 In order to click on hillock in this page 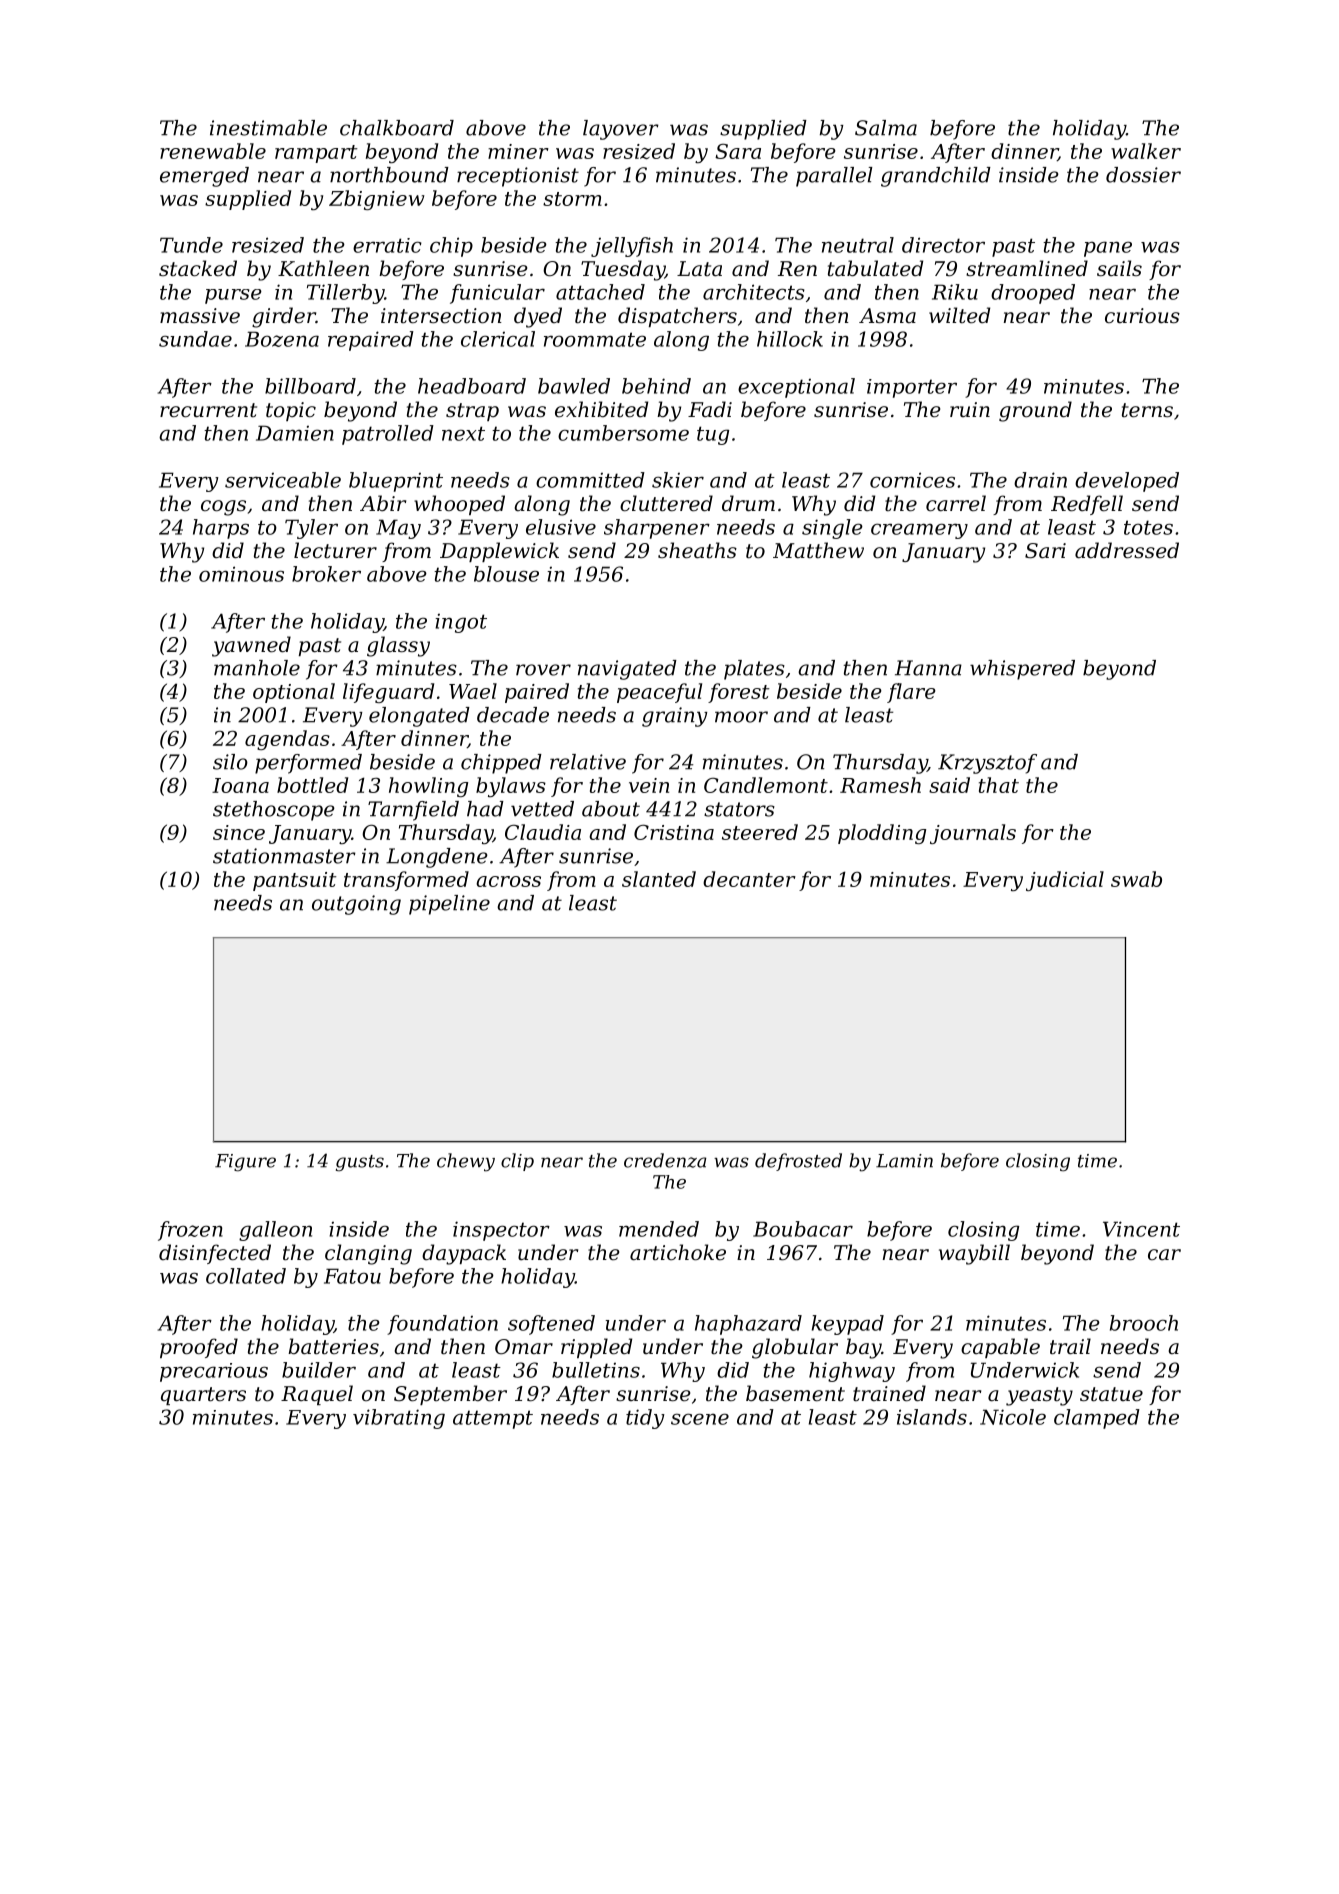, I will do `click(790, 339)`.
